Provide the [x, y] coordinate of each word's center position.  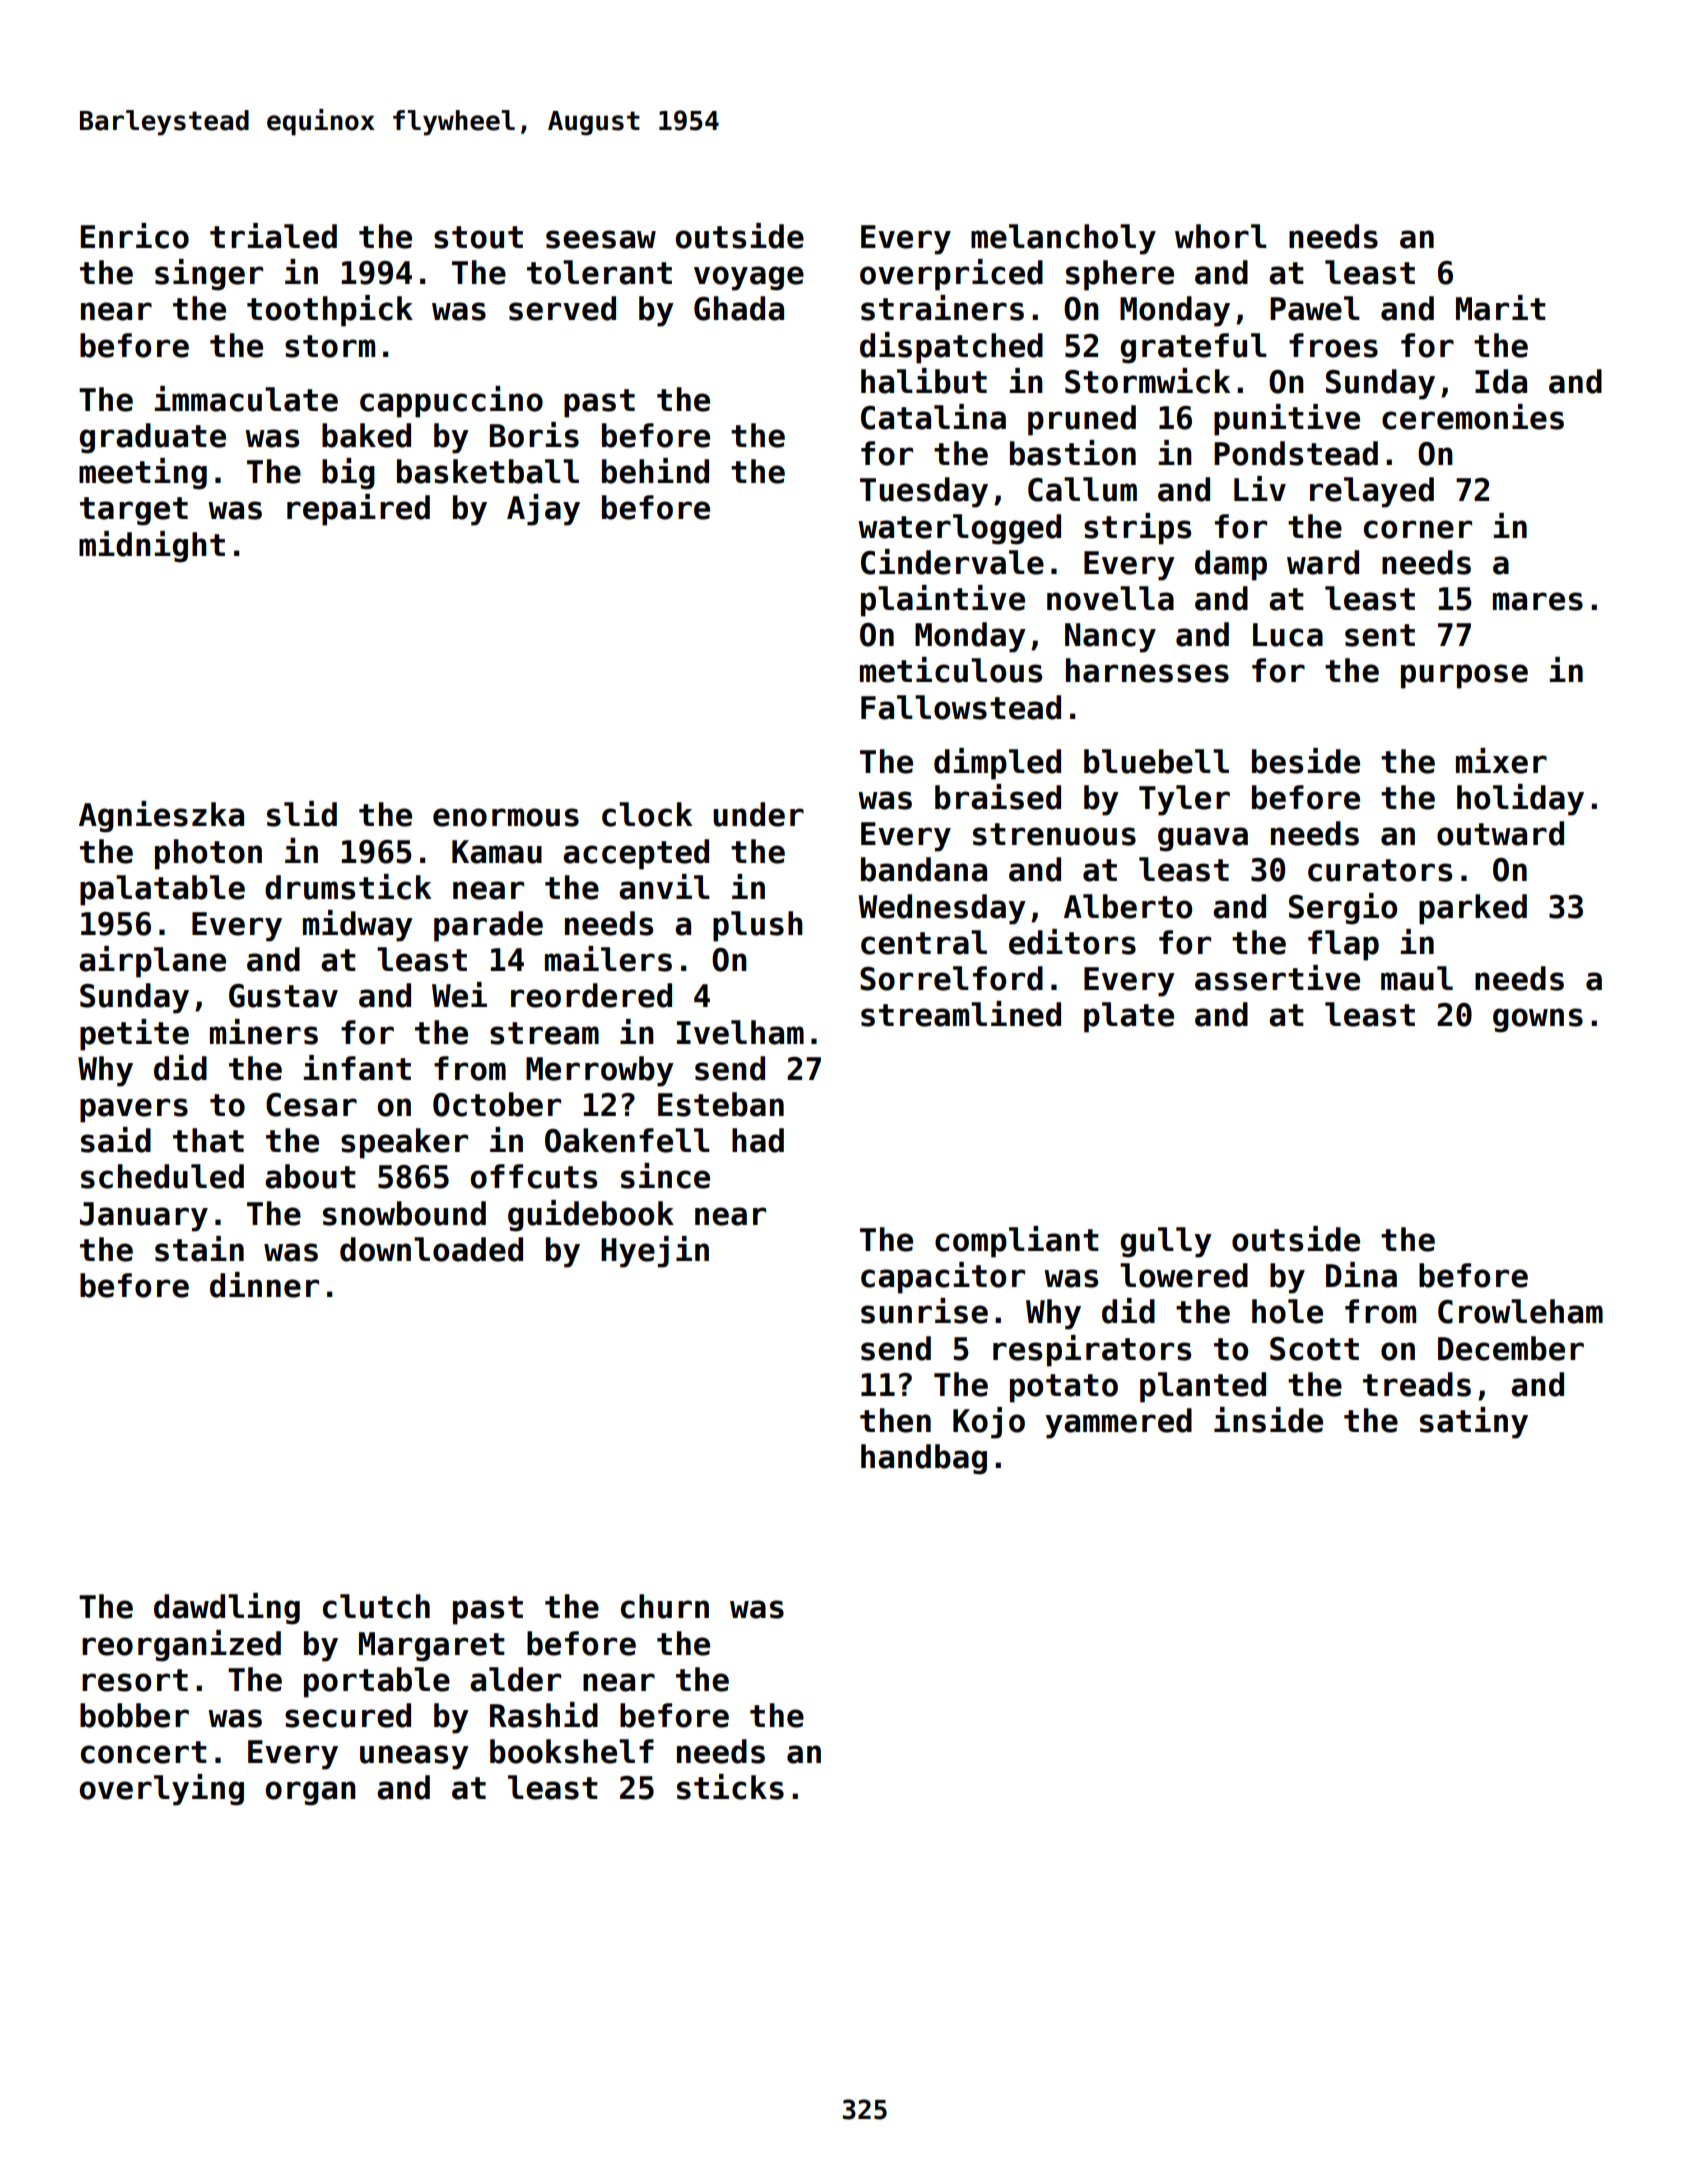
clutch [376, 1606]
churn [665, 1606]
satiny [1474, 1423]
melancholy [1063, 239]
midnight [152, 547]
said [116, 1140]
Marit [1501, 308]
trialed [273, 236]
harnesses [1147, 670]
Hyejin [655, 1252]
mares [1538, 601]
